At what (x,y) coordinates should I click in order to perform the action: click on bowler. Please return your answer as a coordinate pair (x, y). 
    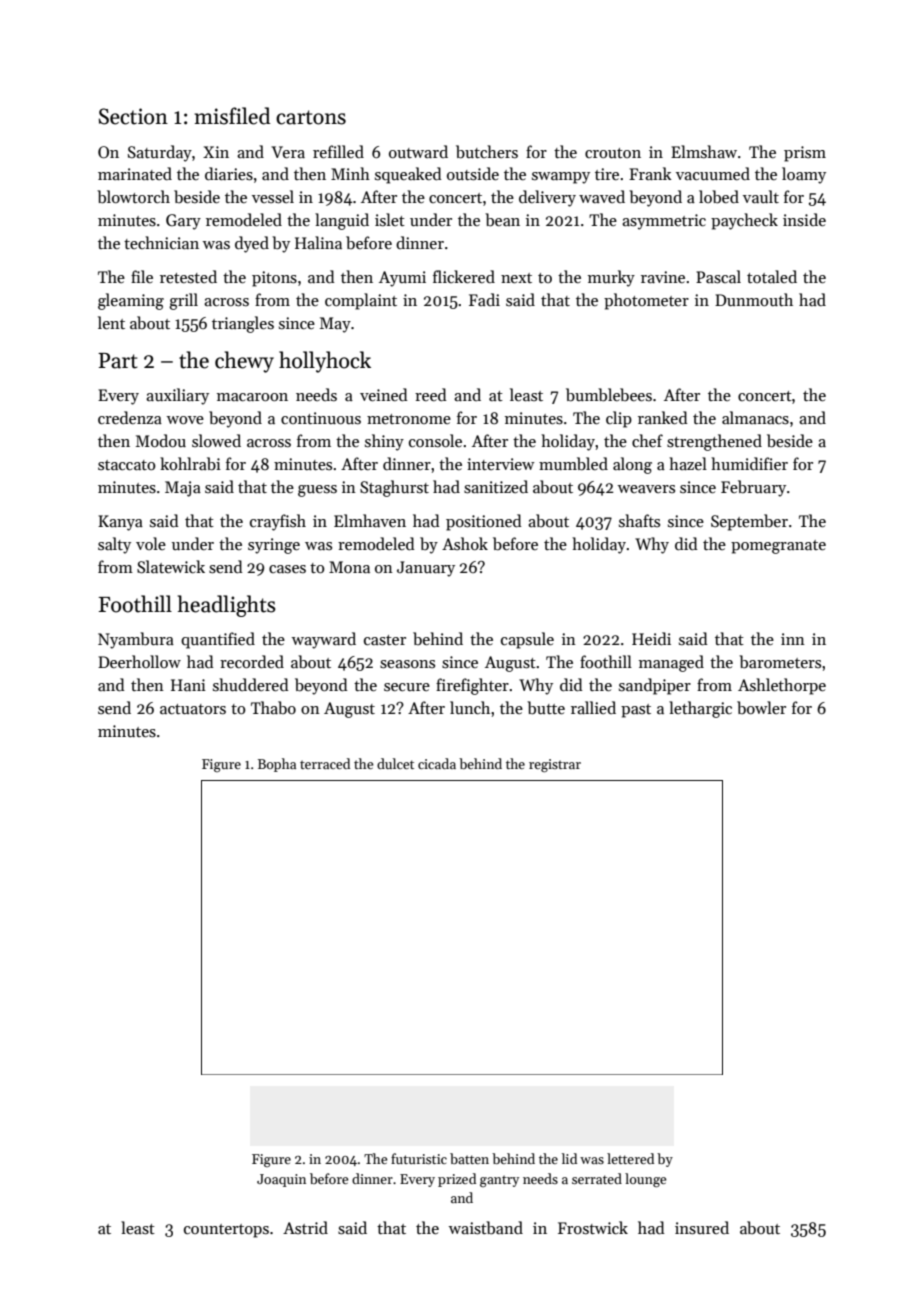
    Looking at the image, I should click on (761, 707).
